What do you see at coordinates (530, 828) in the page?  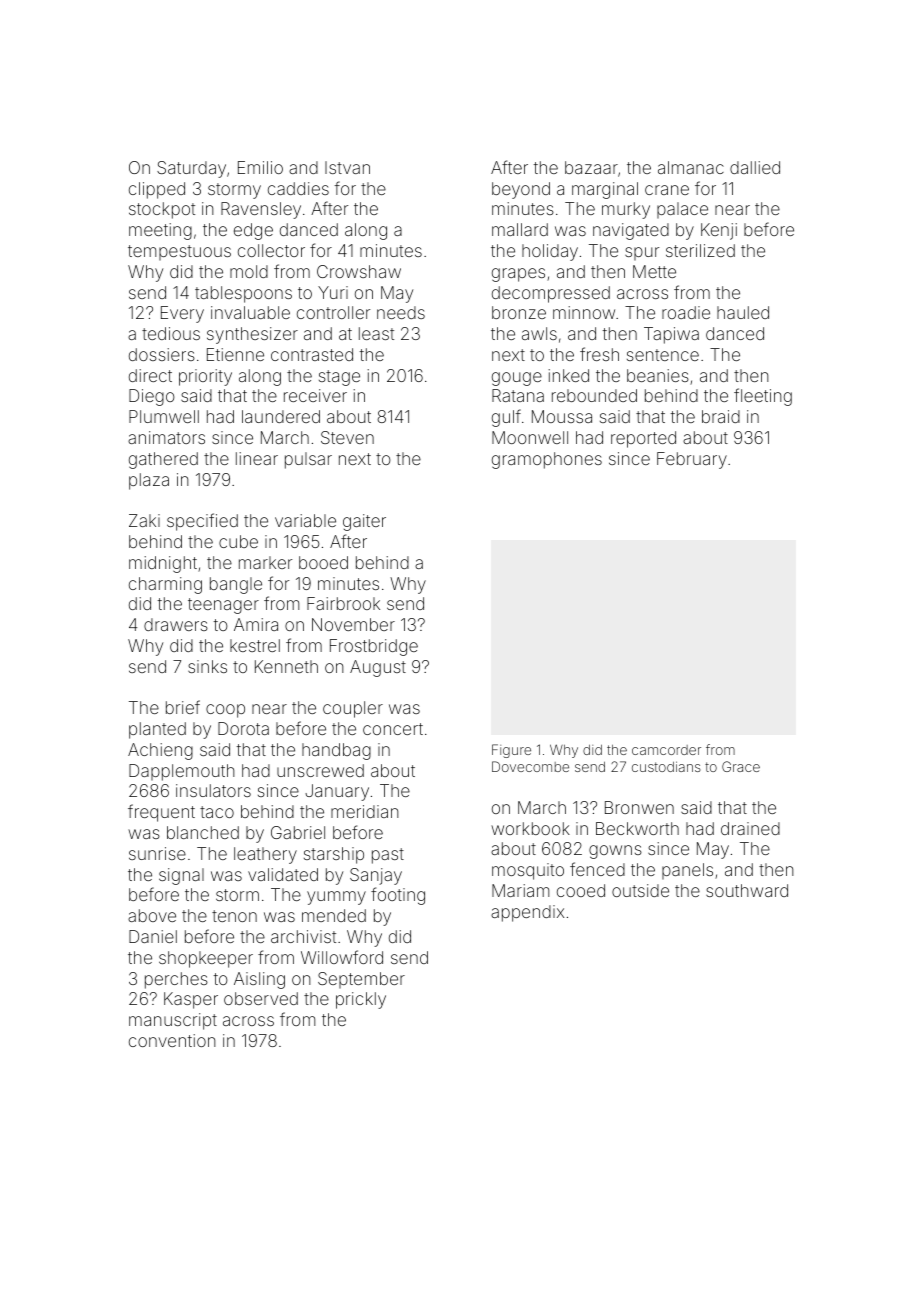 I see `workbook` at bounding box center [530, 828].
